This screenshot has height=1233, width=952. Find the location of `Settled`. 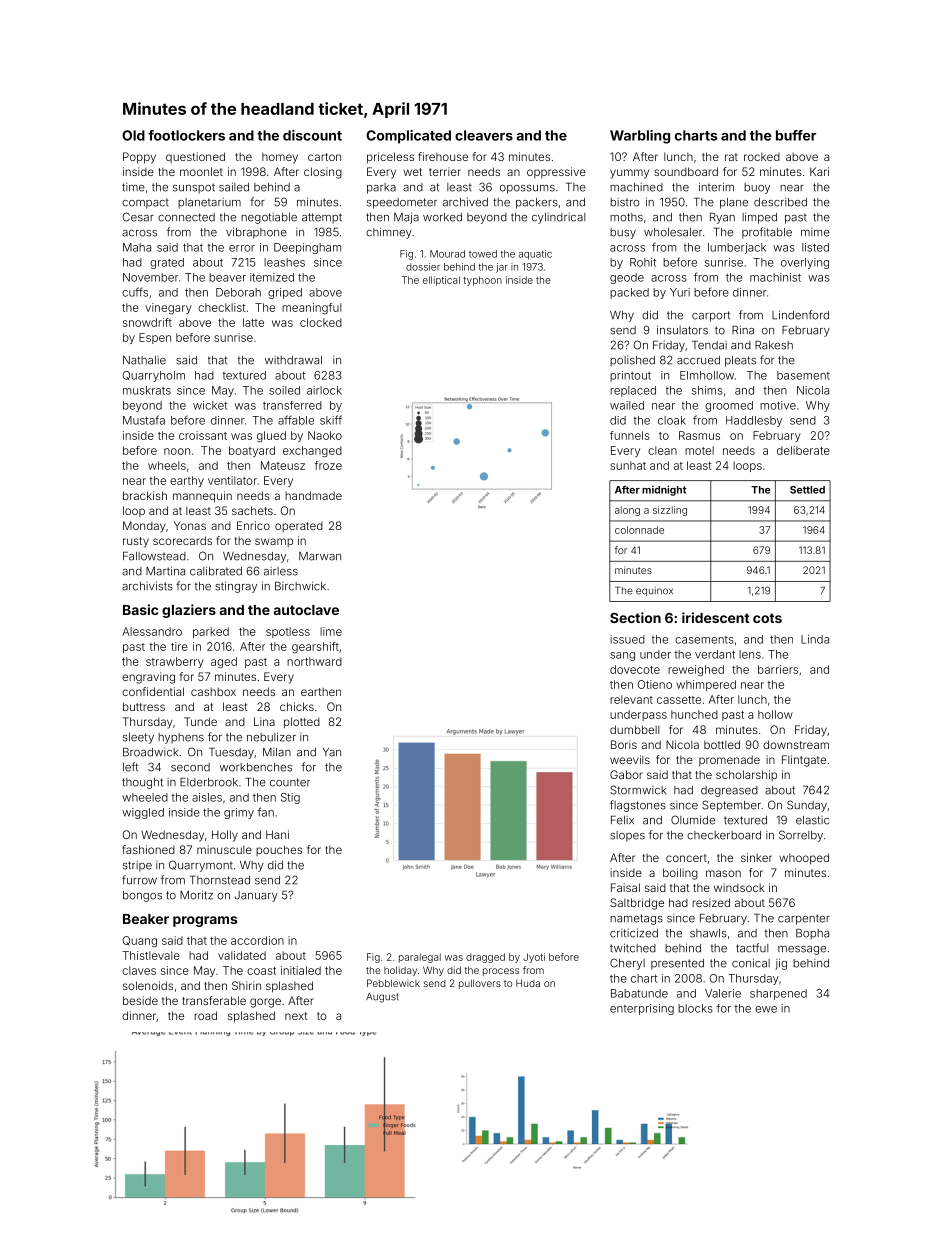

Settled is located at coordinates (807, 490).
